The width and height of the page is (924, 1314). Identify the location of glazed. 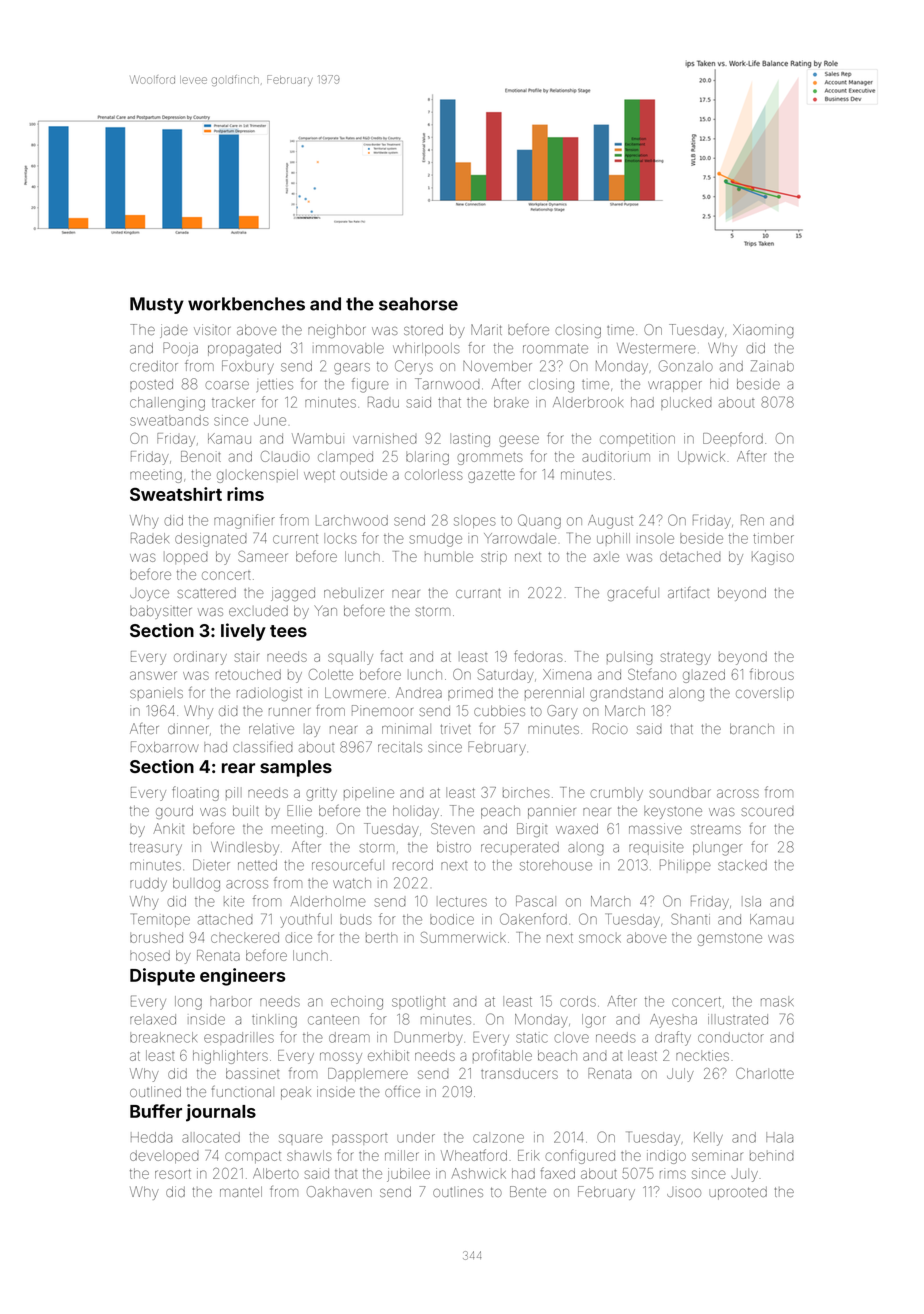
(704, 676).
